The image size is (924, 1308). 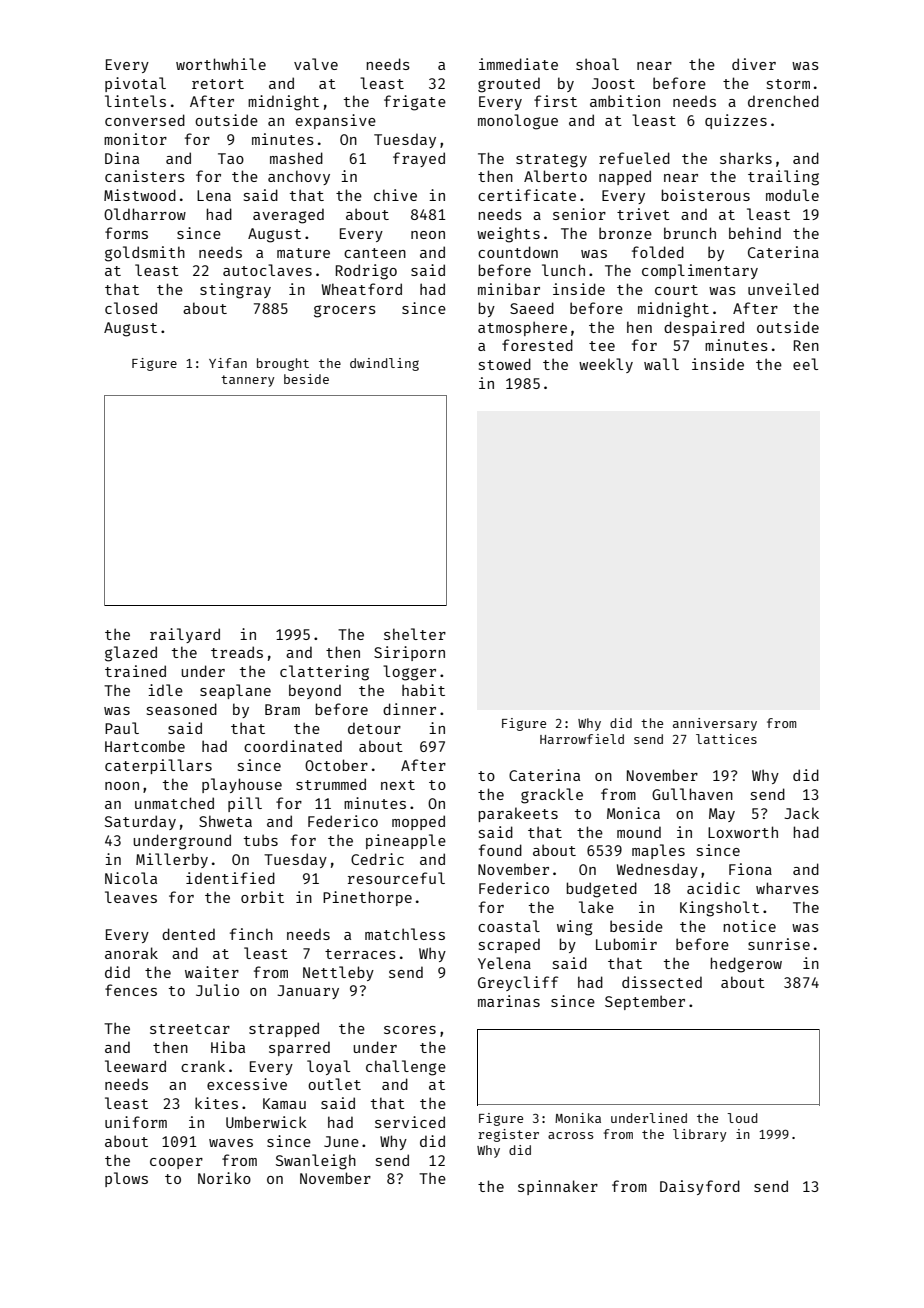 I want to click on anniversary, so click(x=715, y=724).
